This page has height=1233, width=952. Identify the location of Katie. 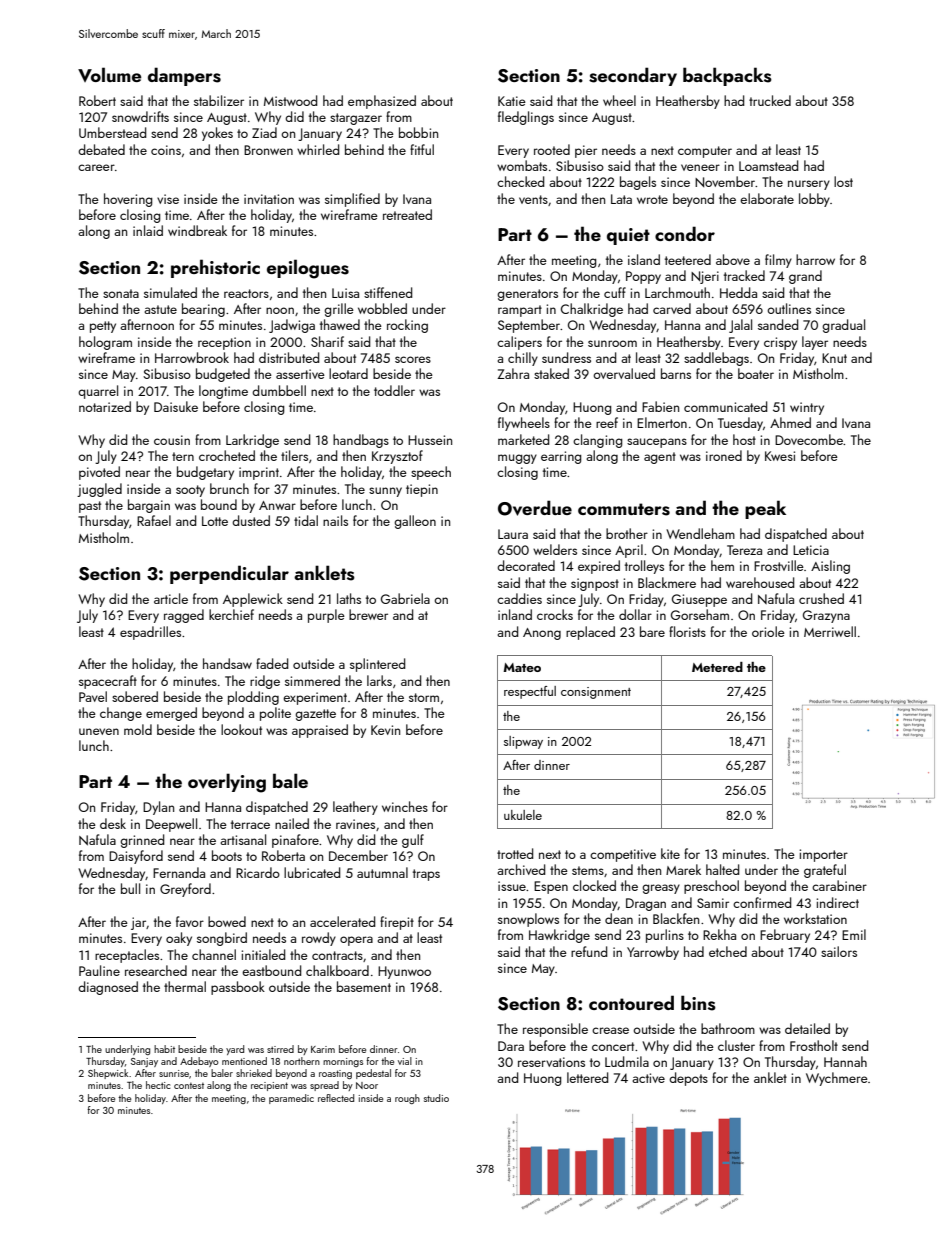
(512, 101).
